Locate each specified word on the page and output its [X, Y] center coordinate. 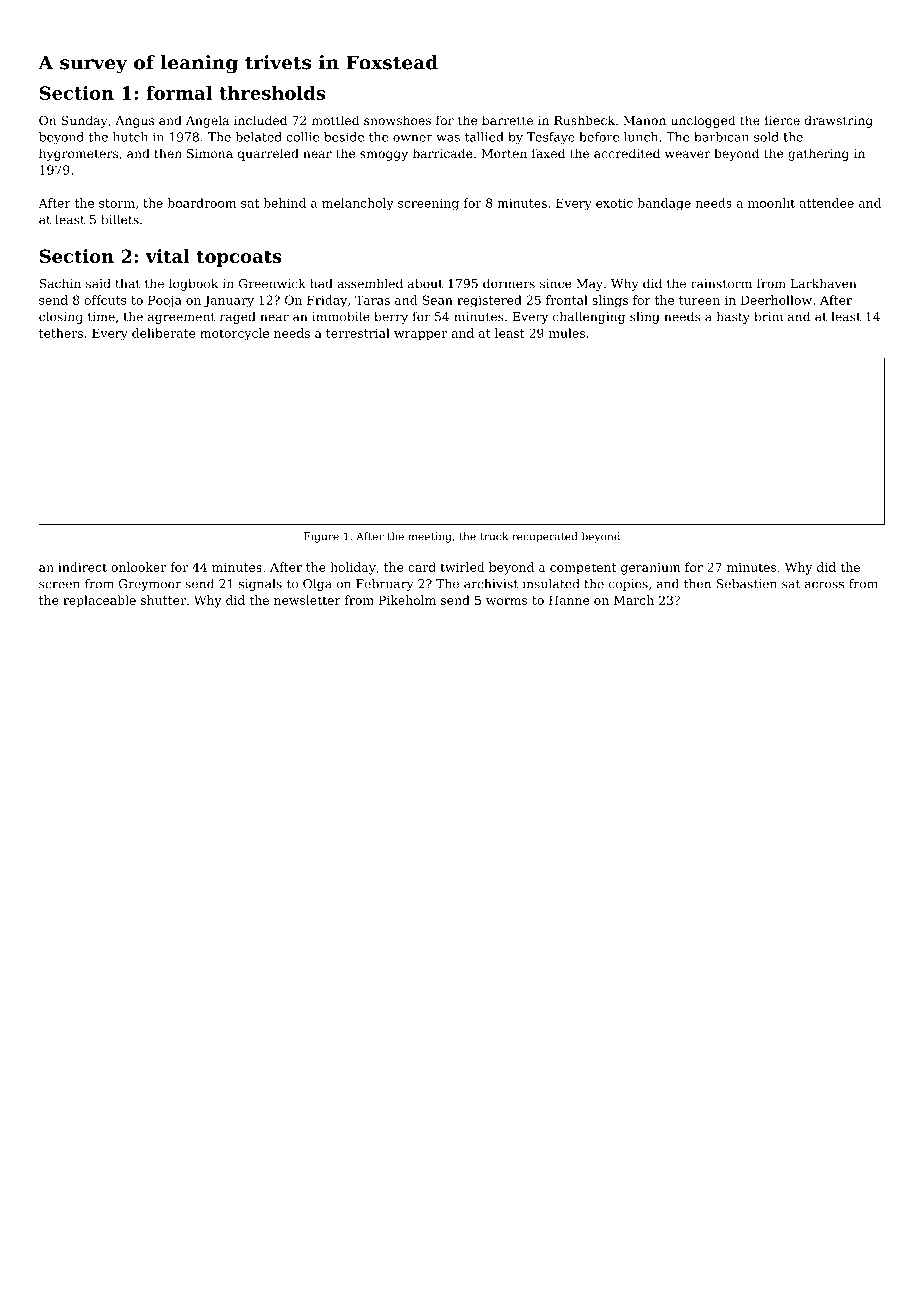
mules [567, 333]
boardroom [202, 203]
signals [260, 585]
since [556, 284]
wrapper [420, 336]
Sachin [60, 283]
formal [179, 93]
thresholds [272, 93]
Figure [321, 537]
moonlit [771, 203]
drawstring [839, 121]
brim [768, 316]
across [824, 585]
